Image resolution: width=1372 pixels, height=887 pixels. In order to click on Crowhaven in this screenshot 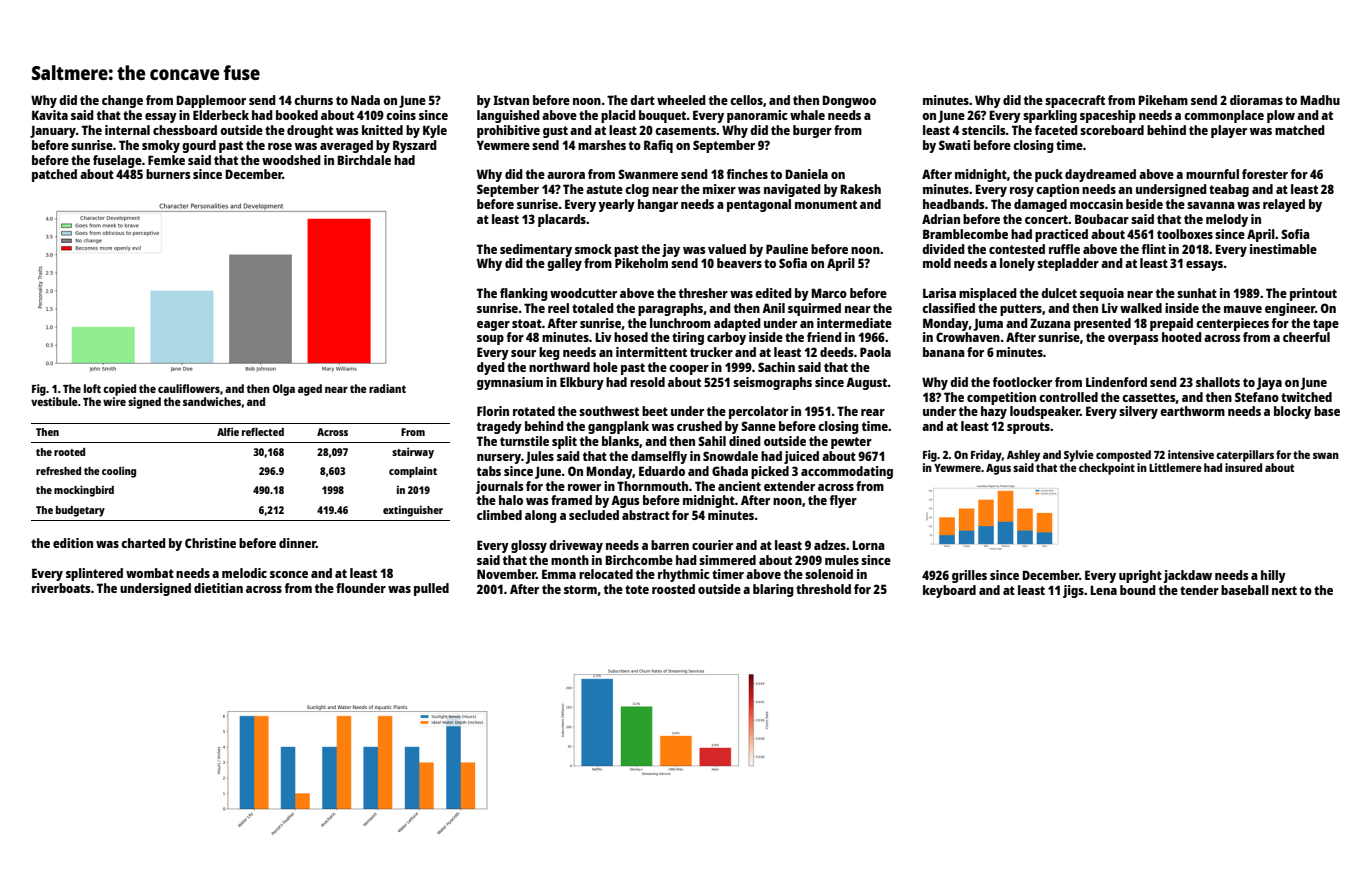, I will do `click(968, 337)`.
